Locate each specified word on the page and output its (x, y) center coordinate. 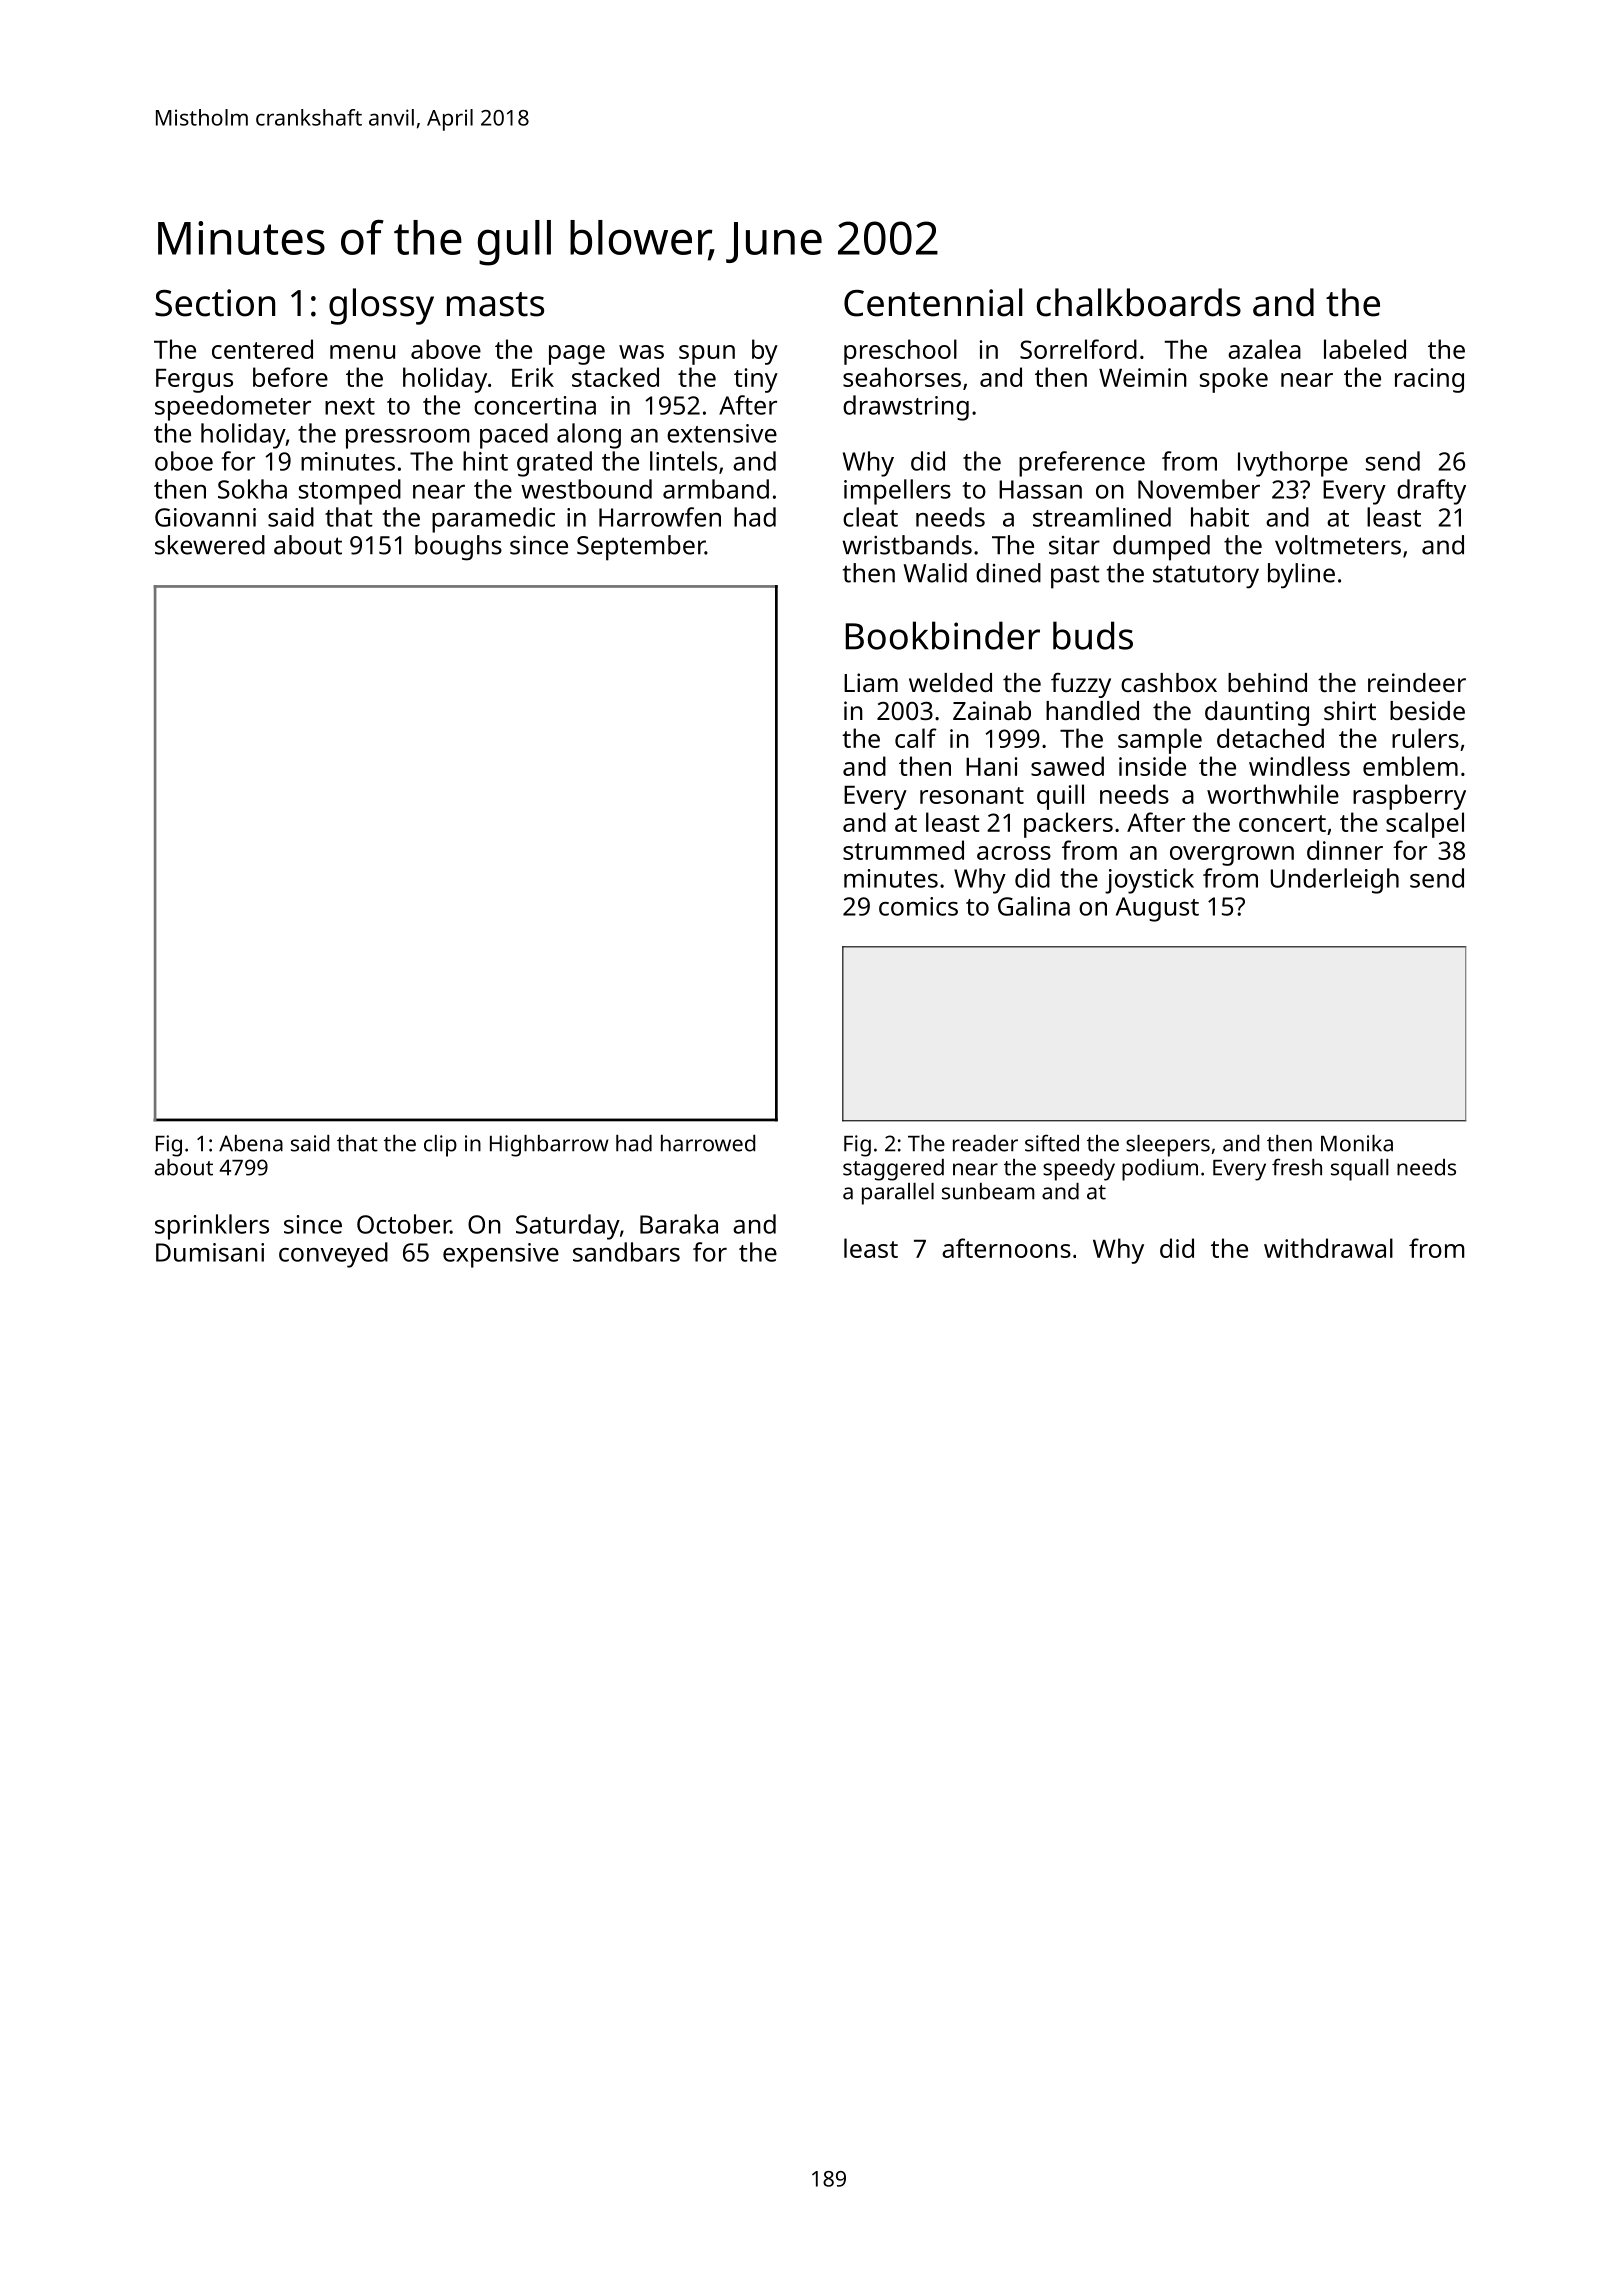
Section (215, 303)
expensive (501, 1255)
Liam (871, 682)
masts (495, 304)
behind (1267, 682)
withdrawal (1328, 1248)
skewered (210, 545)
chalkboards (1139, 302)
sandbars (626, 1252)
